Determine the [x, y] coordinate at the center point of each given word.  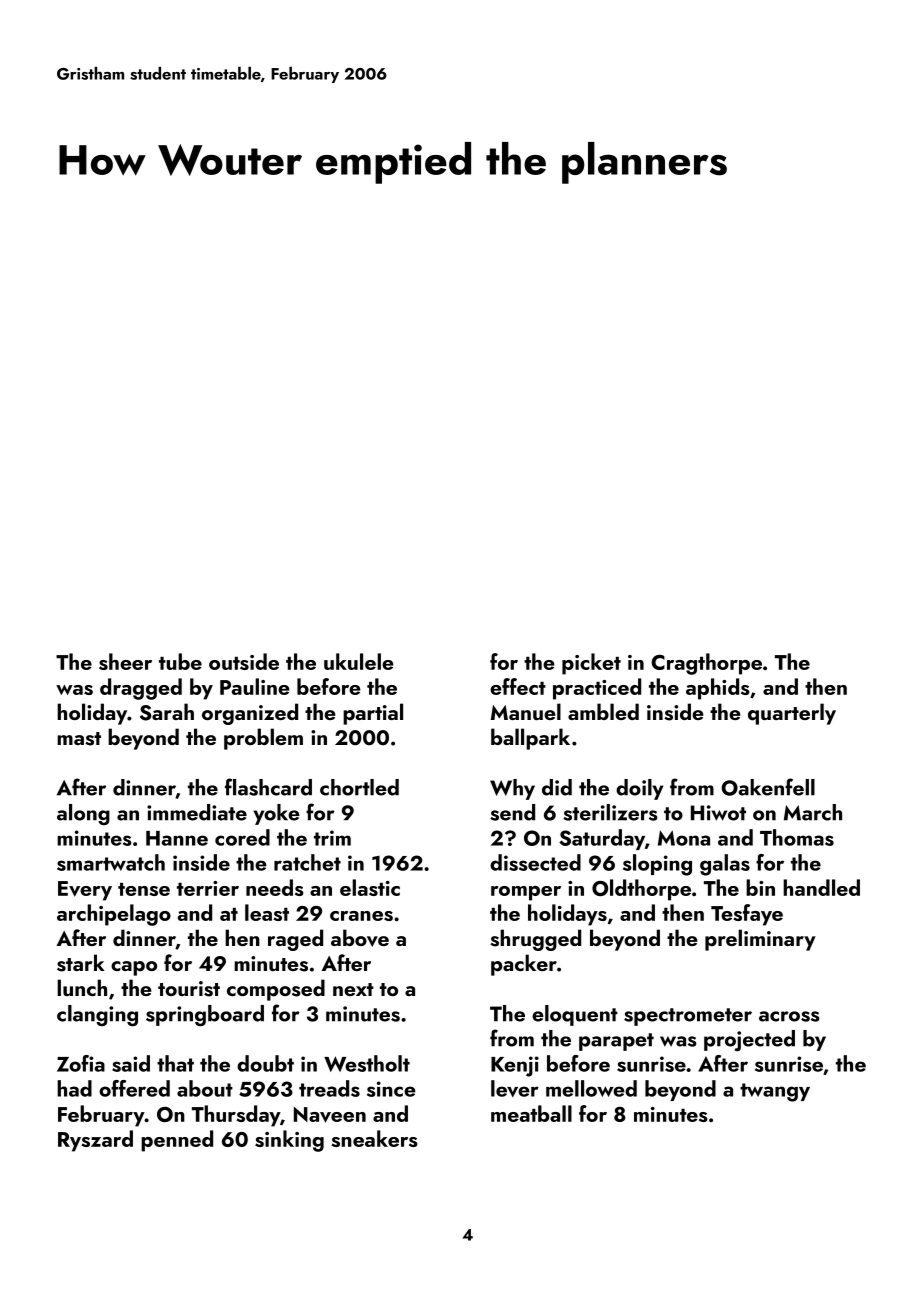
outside [244, 661]
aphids [718, 689]
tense [144, 889]
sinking [289, 1141]
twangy [775, 1092]
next [353, 989]
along [83, 814]
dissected [535, 862]
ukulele [359, 661]
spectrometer [688, 1017]
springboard [205, 1015]
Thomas [797, 837]
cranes [361, 916]
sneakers [374, 1138]
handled [821, 887]
